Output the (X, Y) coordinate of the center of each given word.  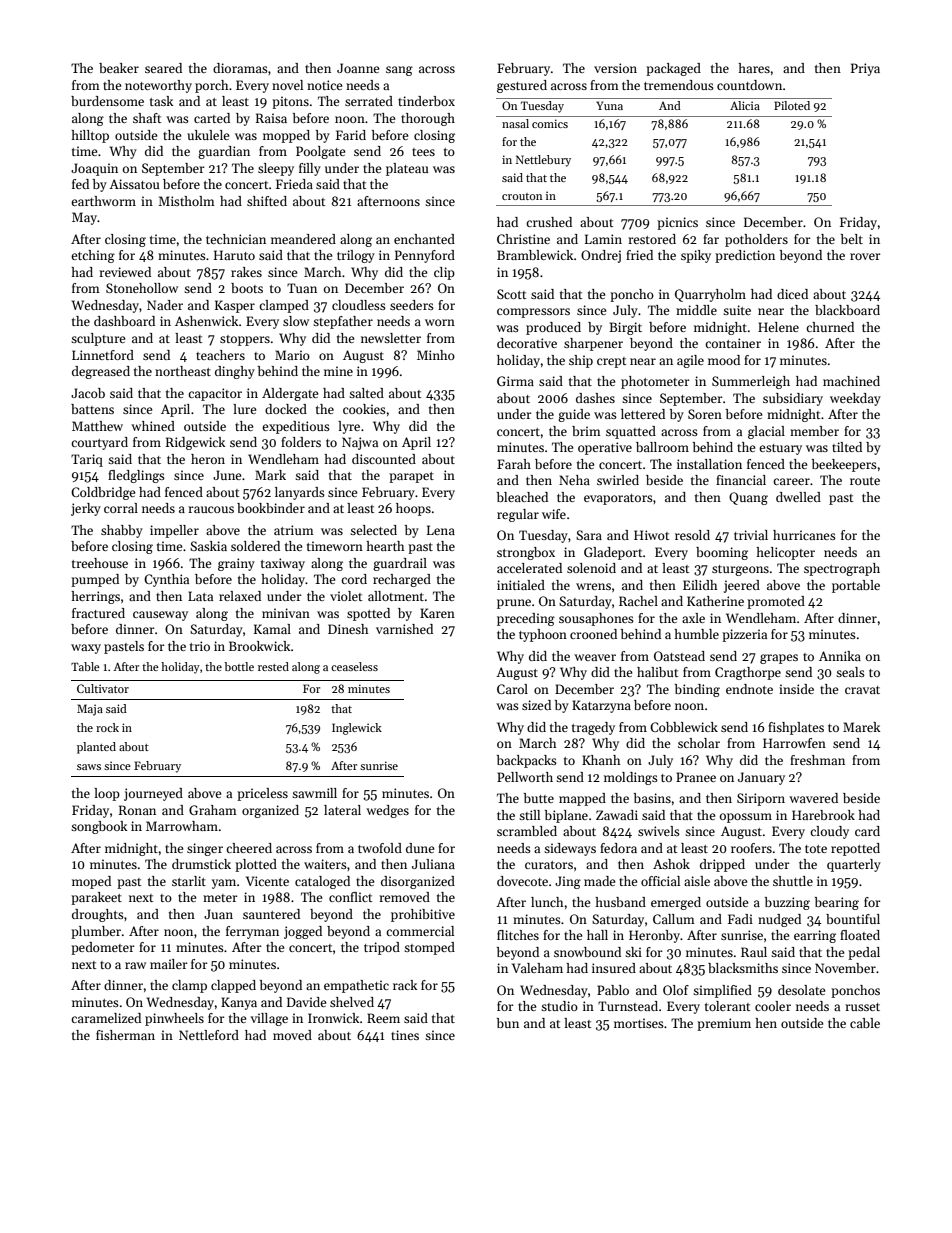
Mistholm (186, 201)
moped (91, 882)
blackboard (847, 310)
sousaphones (596, 619)
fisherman (125, 1035)
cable (865, 1023)
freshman (817, 760)
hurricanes (804, 535)
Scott (512, 294)
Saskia (208, 546)
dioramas (240, 68)
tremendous (679, 85)
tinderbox (426, 101)
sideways (570, 849)
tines (405, 1035)
